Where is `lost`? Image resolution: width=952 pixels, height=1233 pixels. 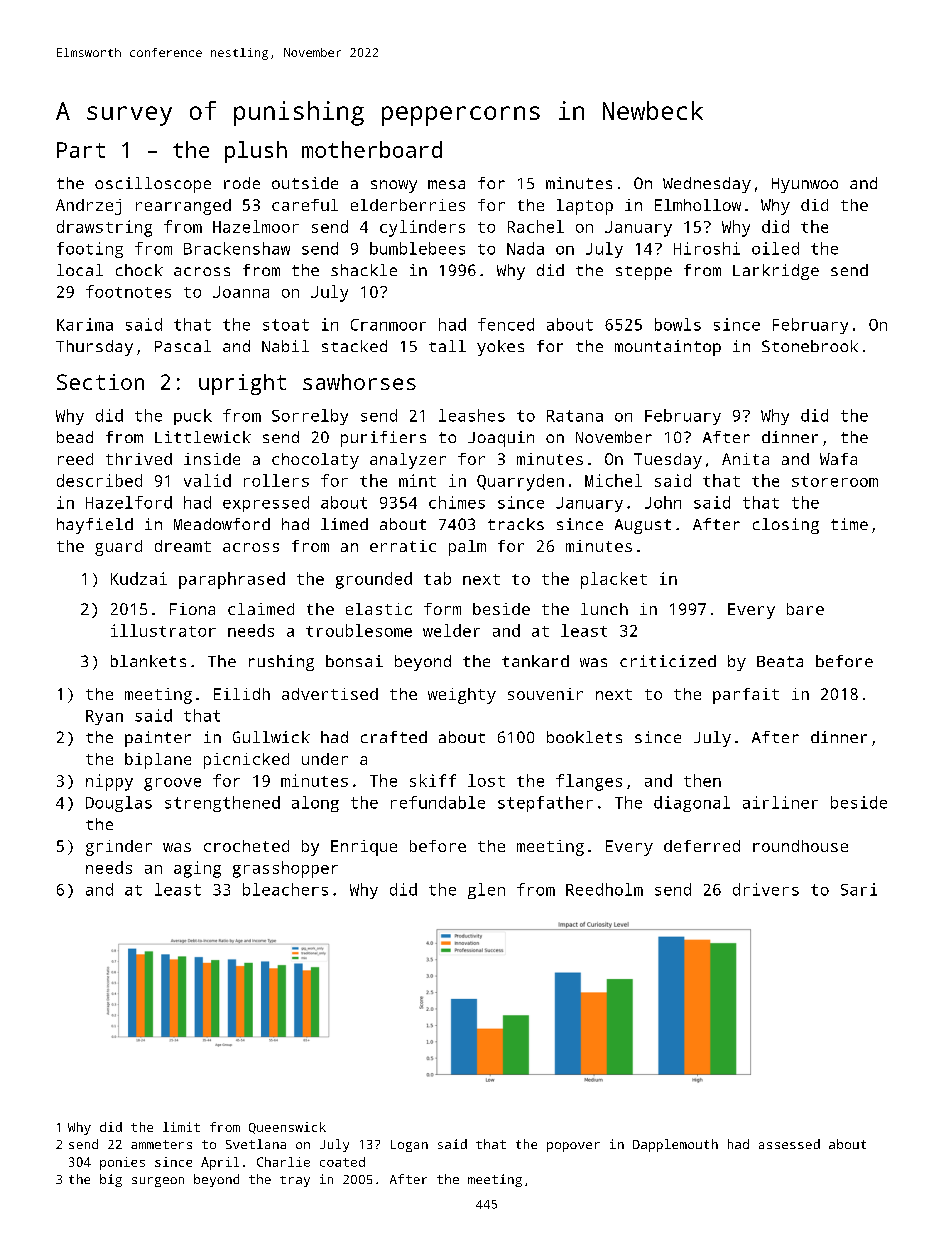
lost is located at coordinates (486, 780).
